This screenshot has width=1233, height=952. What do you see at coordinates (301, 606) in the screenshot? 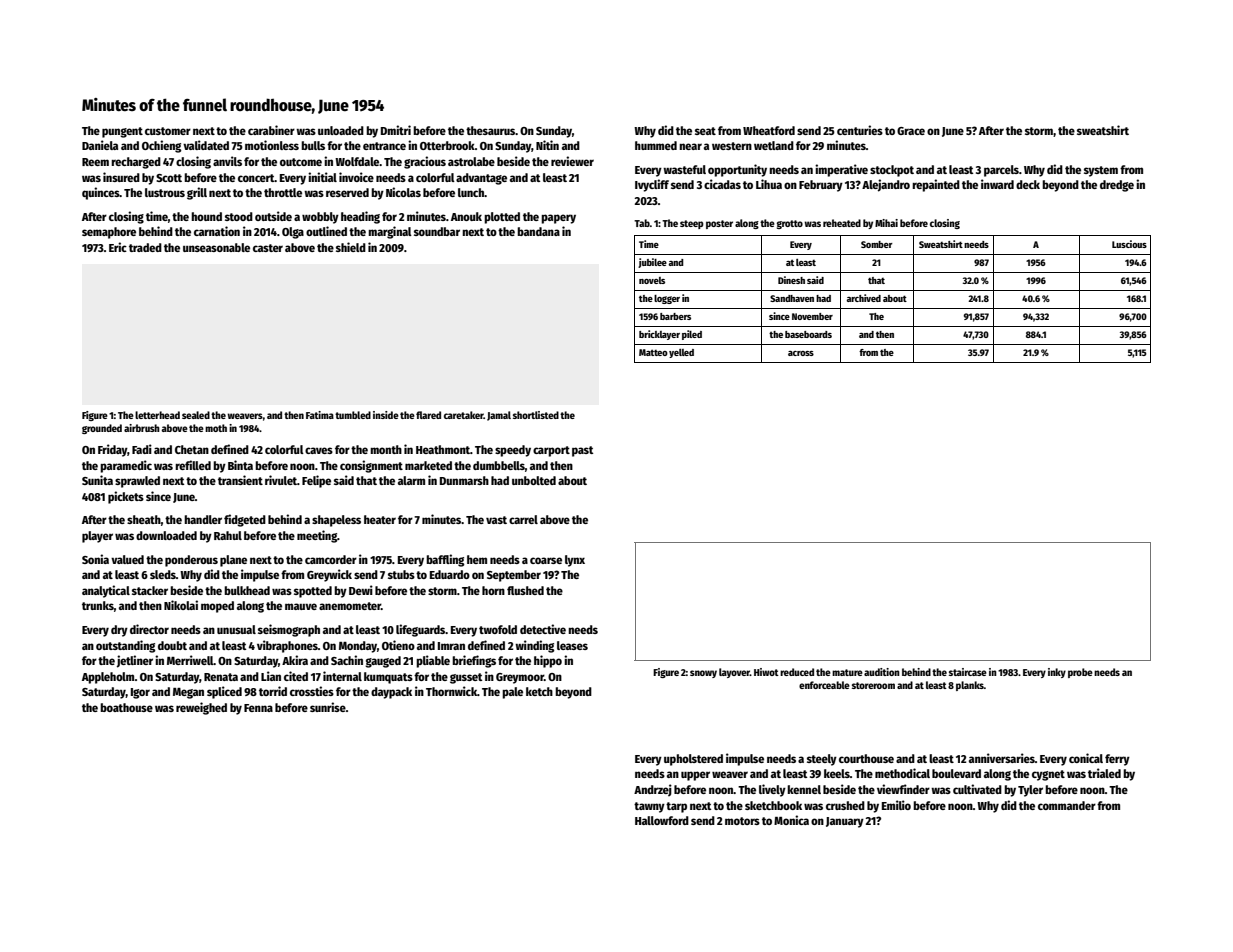
I see `mauve` at bounding box center [301, 606].
